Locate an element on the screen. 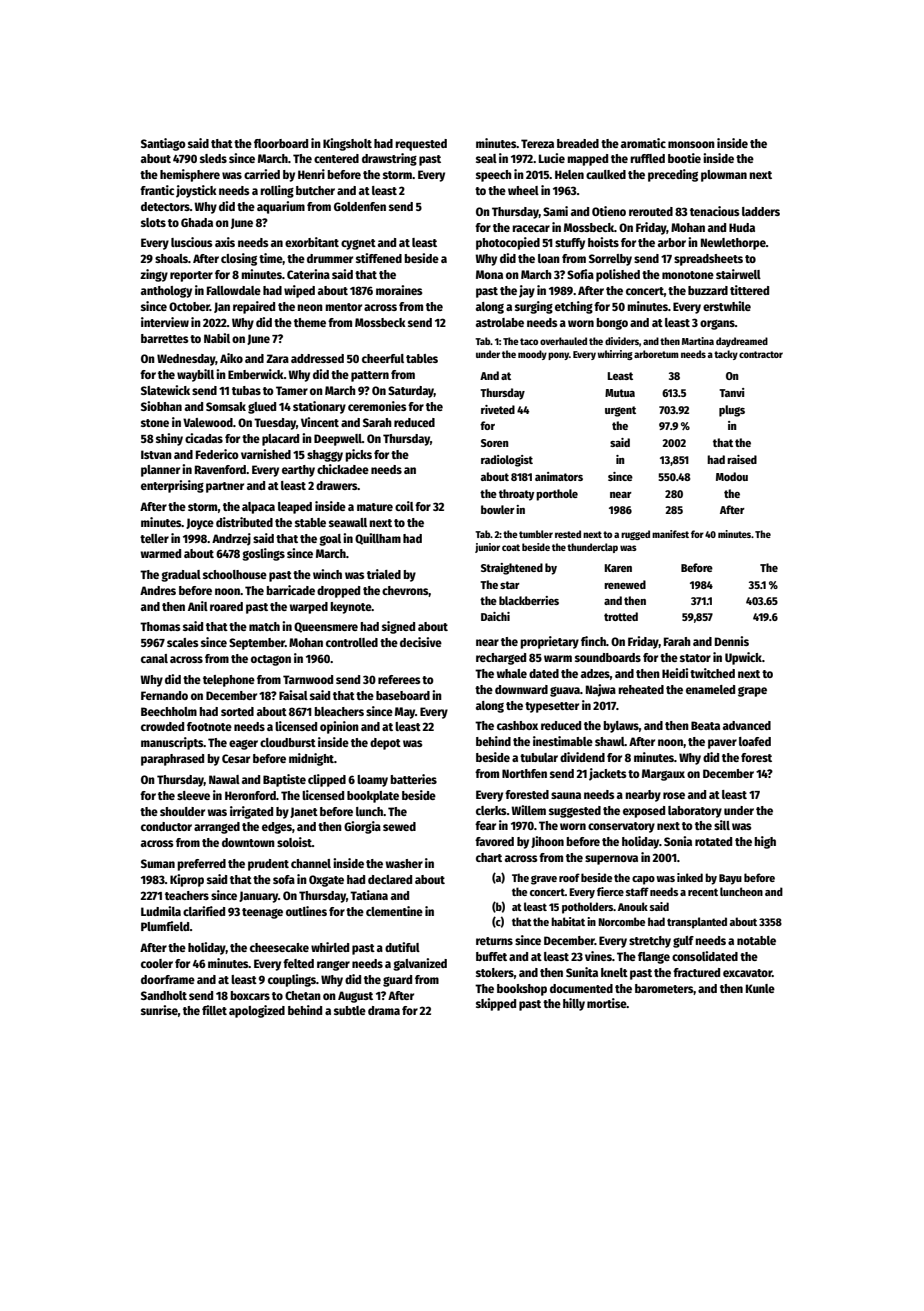 Image resolution: width=924 pixels, height=1311 pixels. August is located at coordinates (355, 997).
